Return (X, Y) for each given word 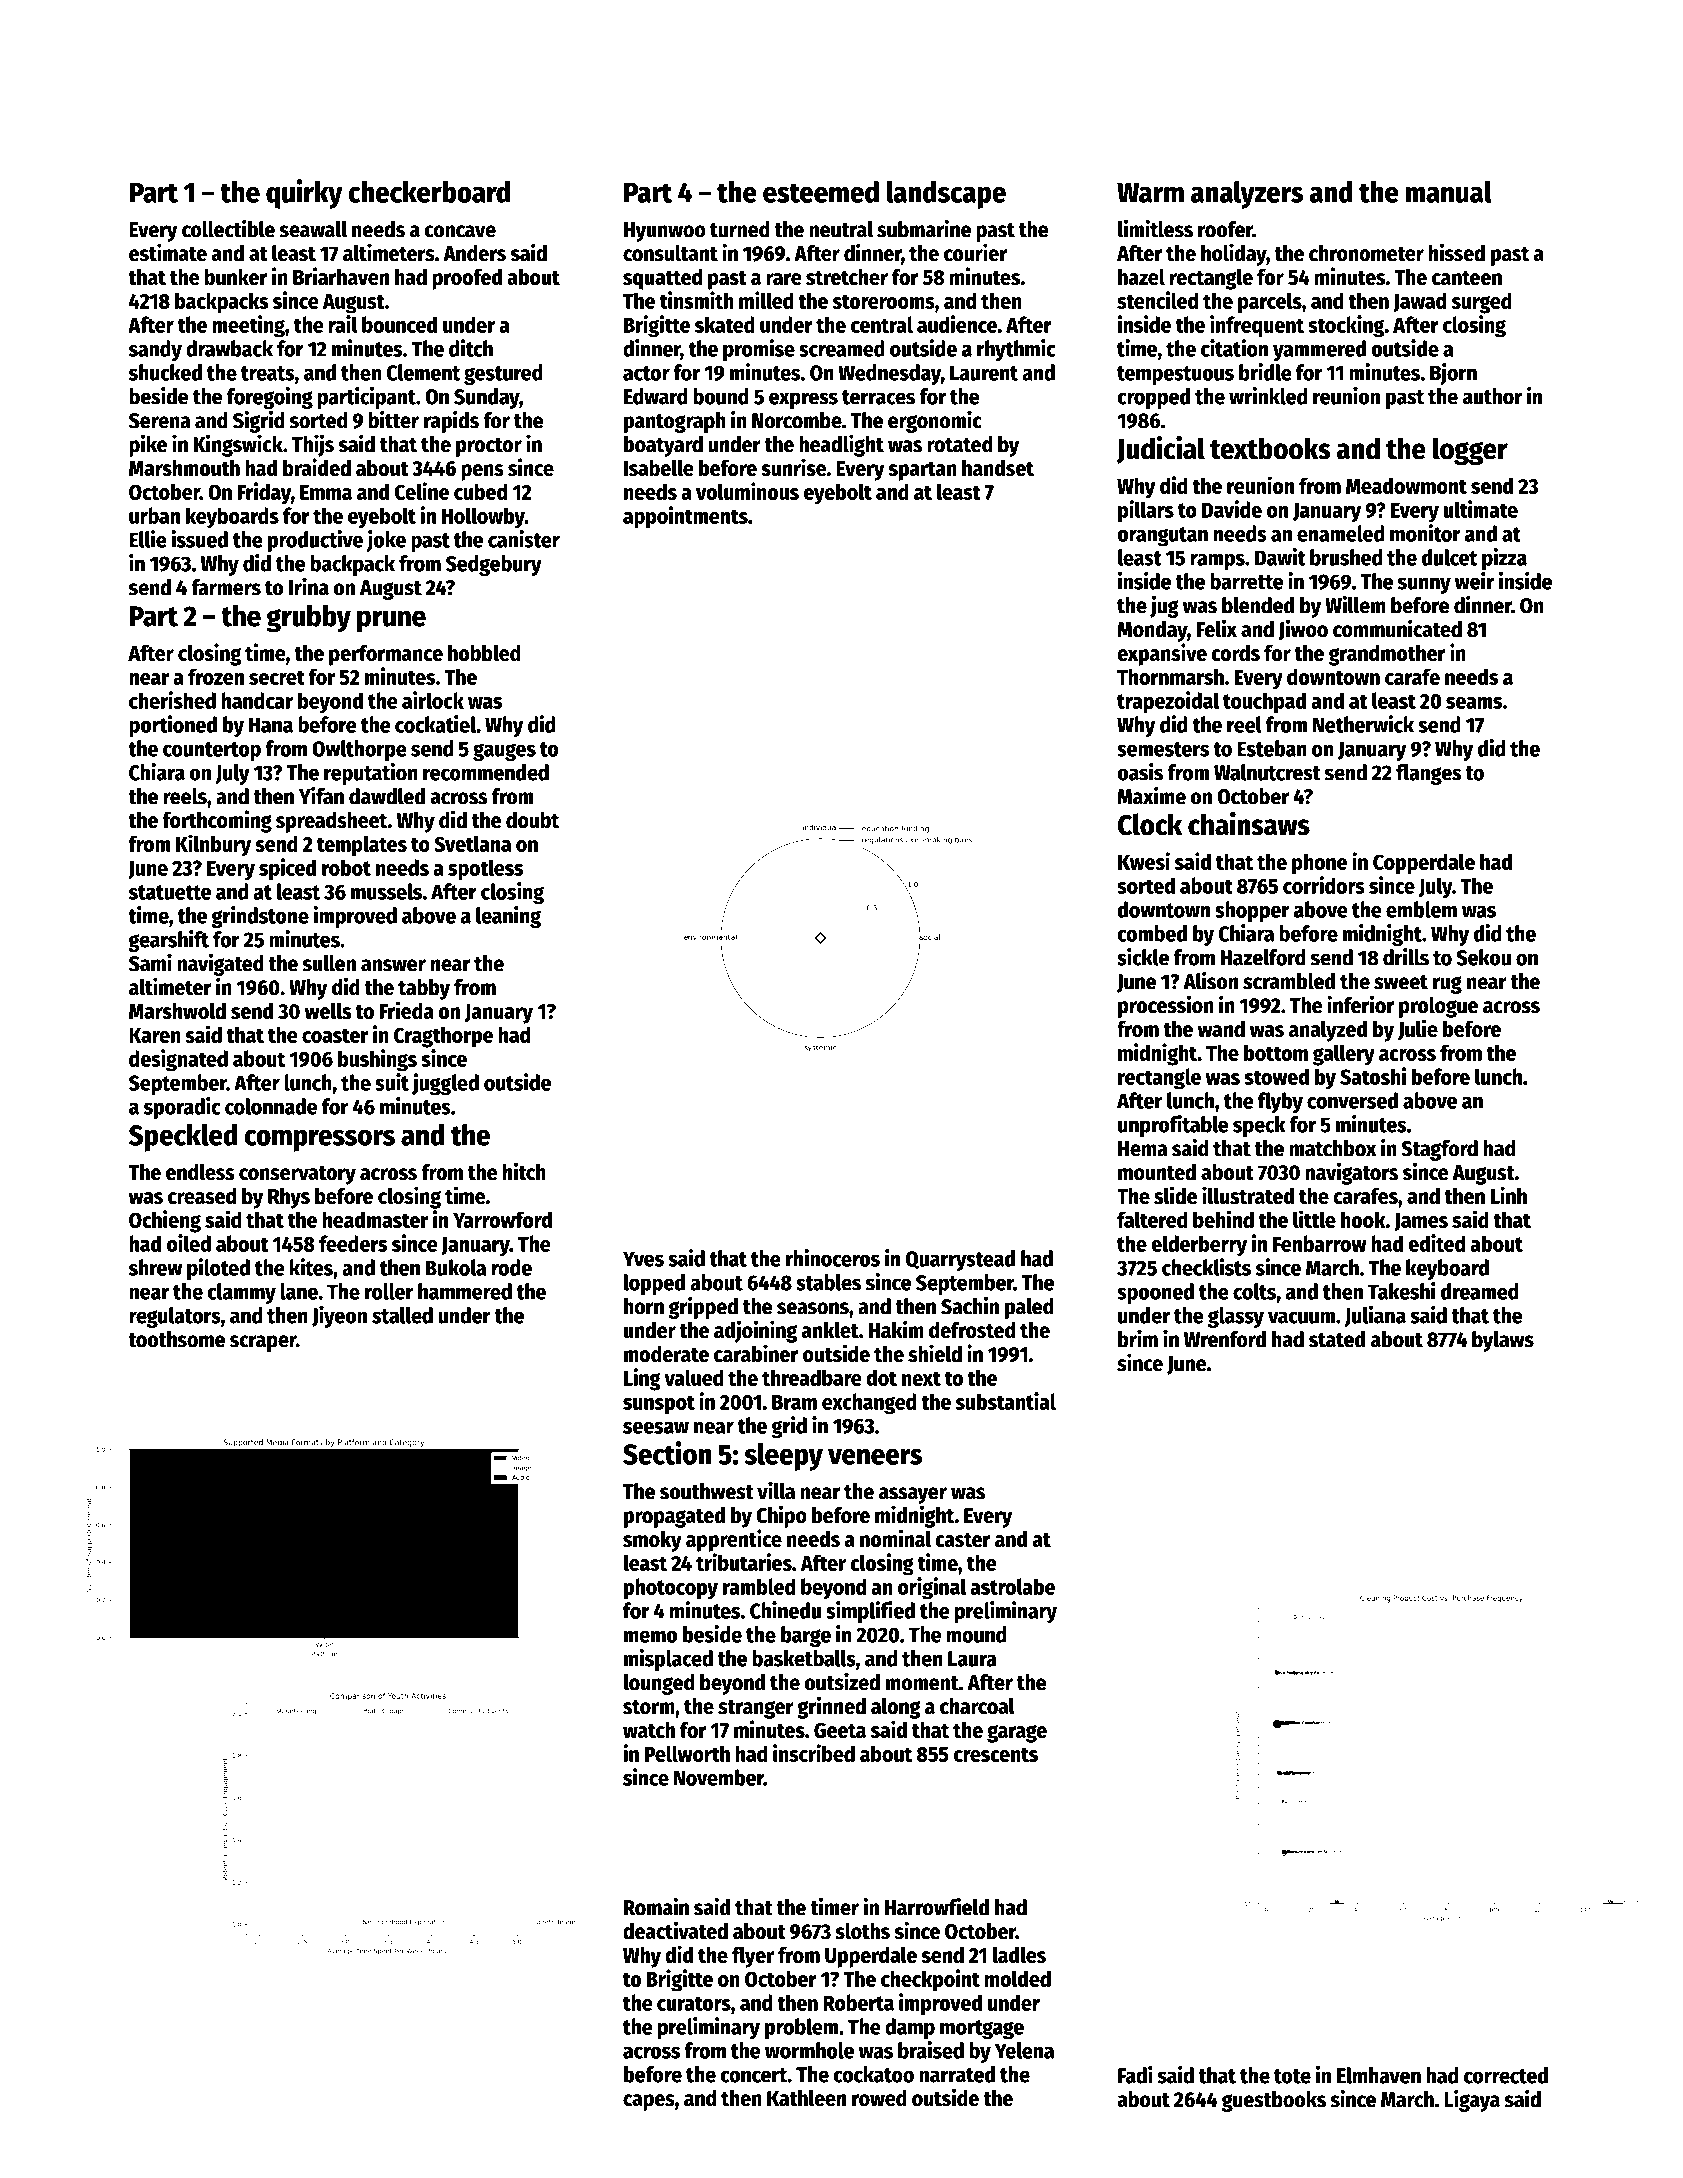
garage (1017, 1734)
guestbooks (1274, 2101)
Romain (656, 1906)
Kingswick (238, 445)
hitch (524, 1171)
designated (178, 1060)
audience (957, 324)
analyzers (1247, 195)
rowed (879, 2098)
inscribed (814, 1753)
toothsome (176, 1339)
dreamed (1480, 1291)
